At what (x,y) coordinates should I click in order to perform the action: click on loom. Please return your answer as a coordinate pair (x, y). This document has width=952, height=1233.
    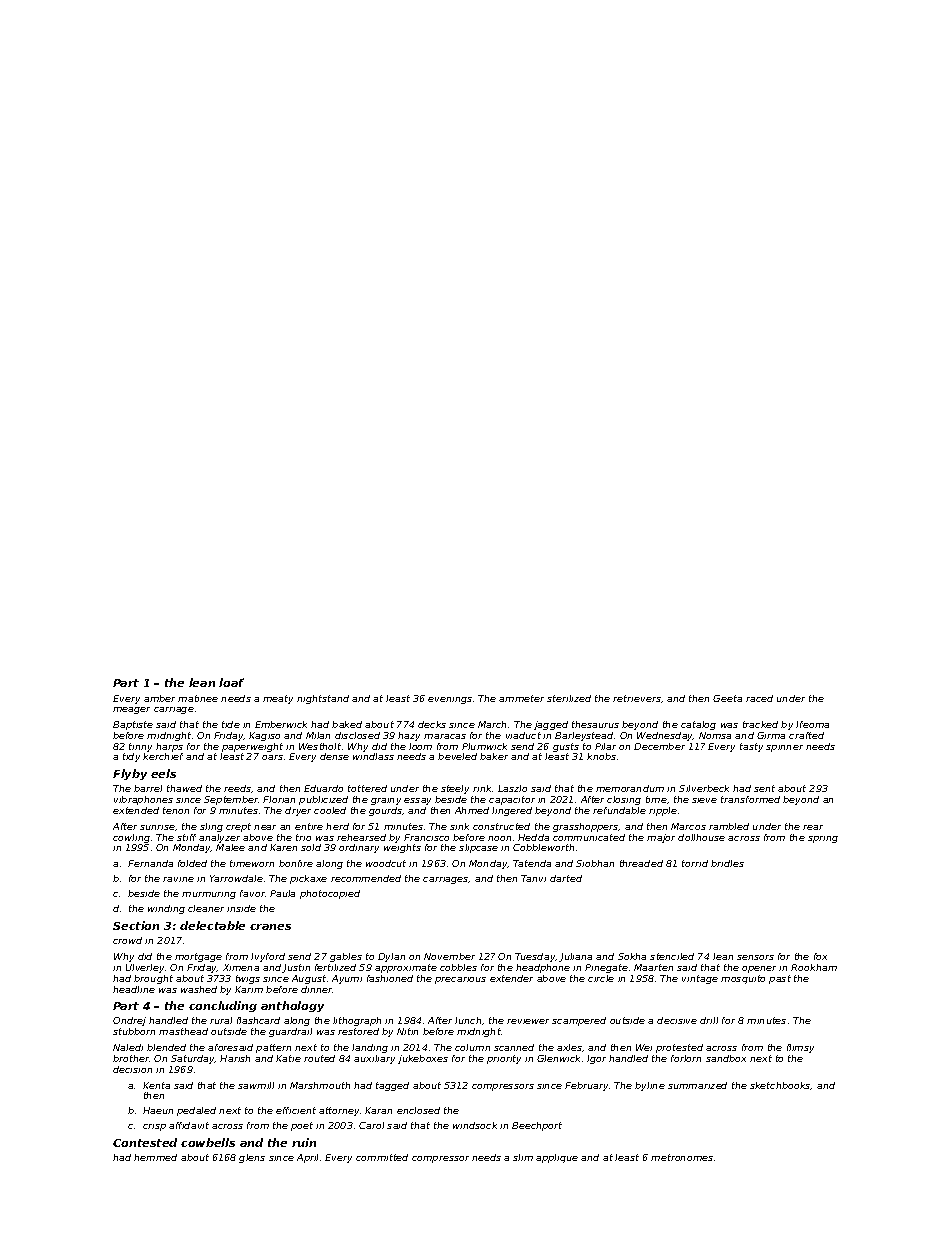
    Looking at the image, I should click on (420, 746).
